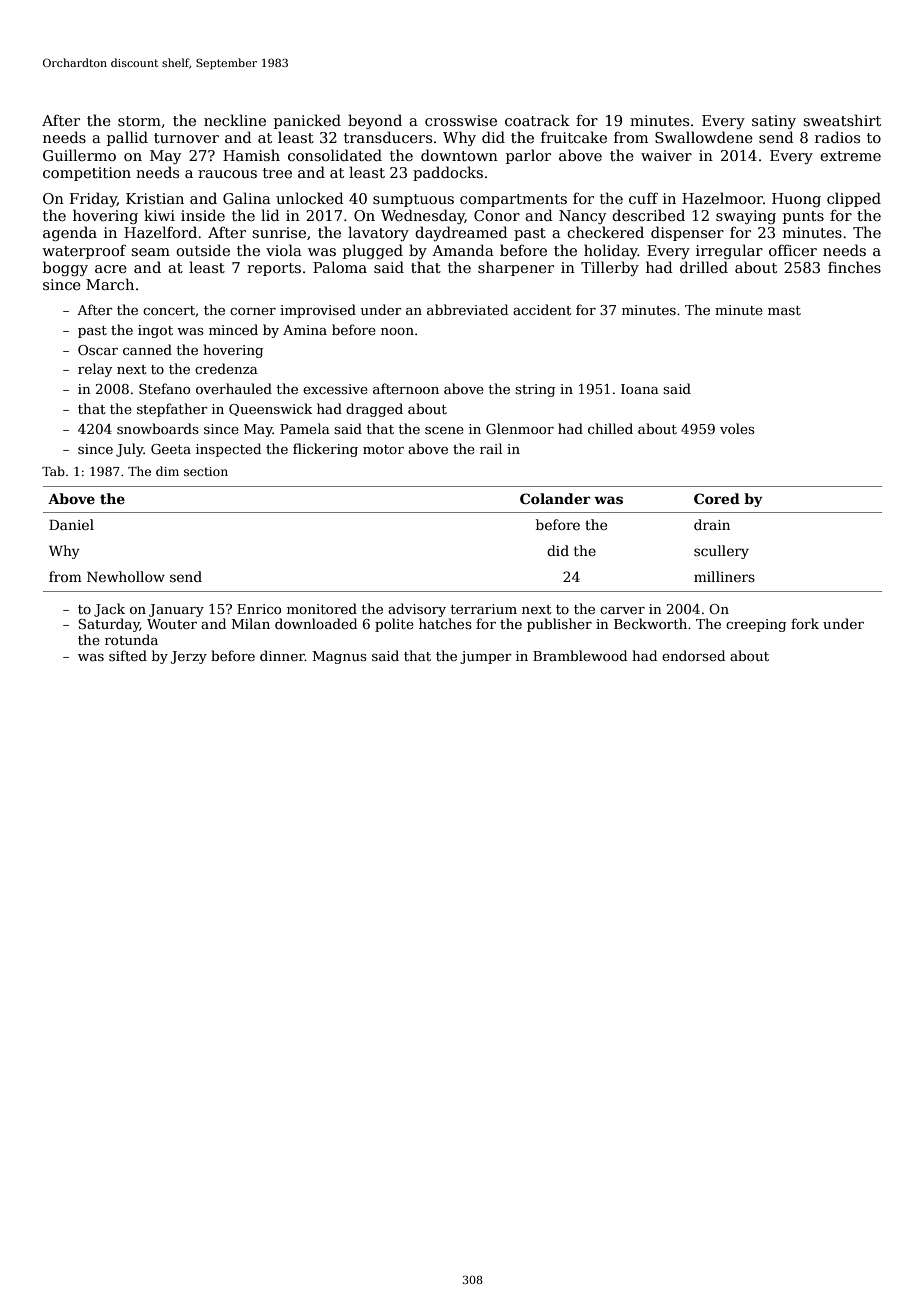 This screenshot has width=924, height=1308. I want to click on viola, so click(284, 250).
